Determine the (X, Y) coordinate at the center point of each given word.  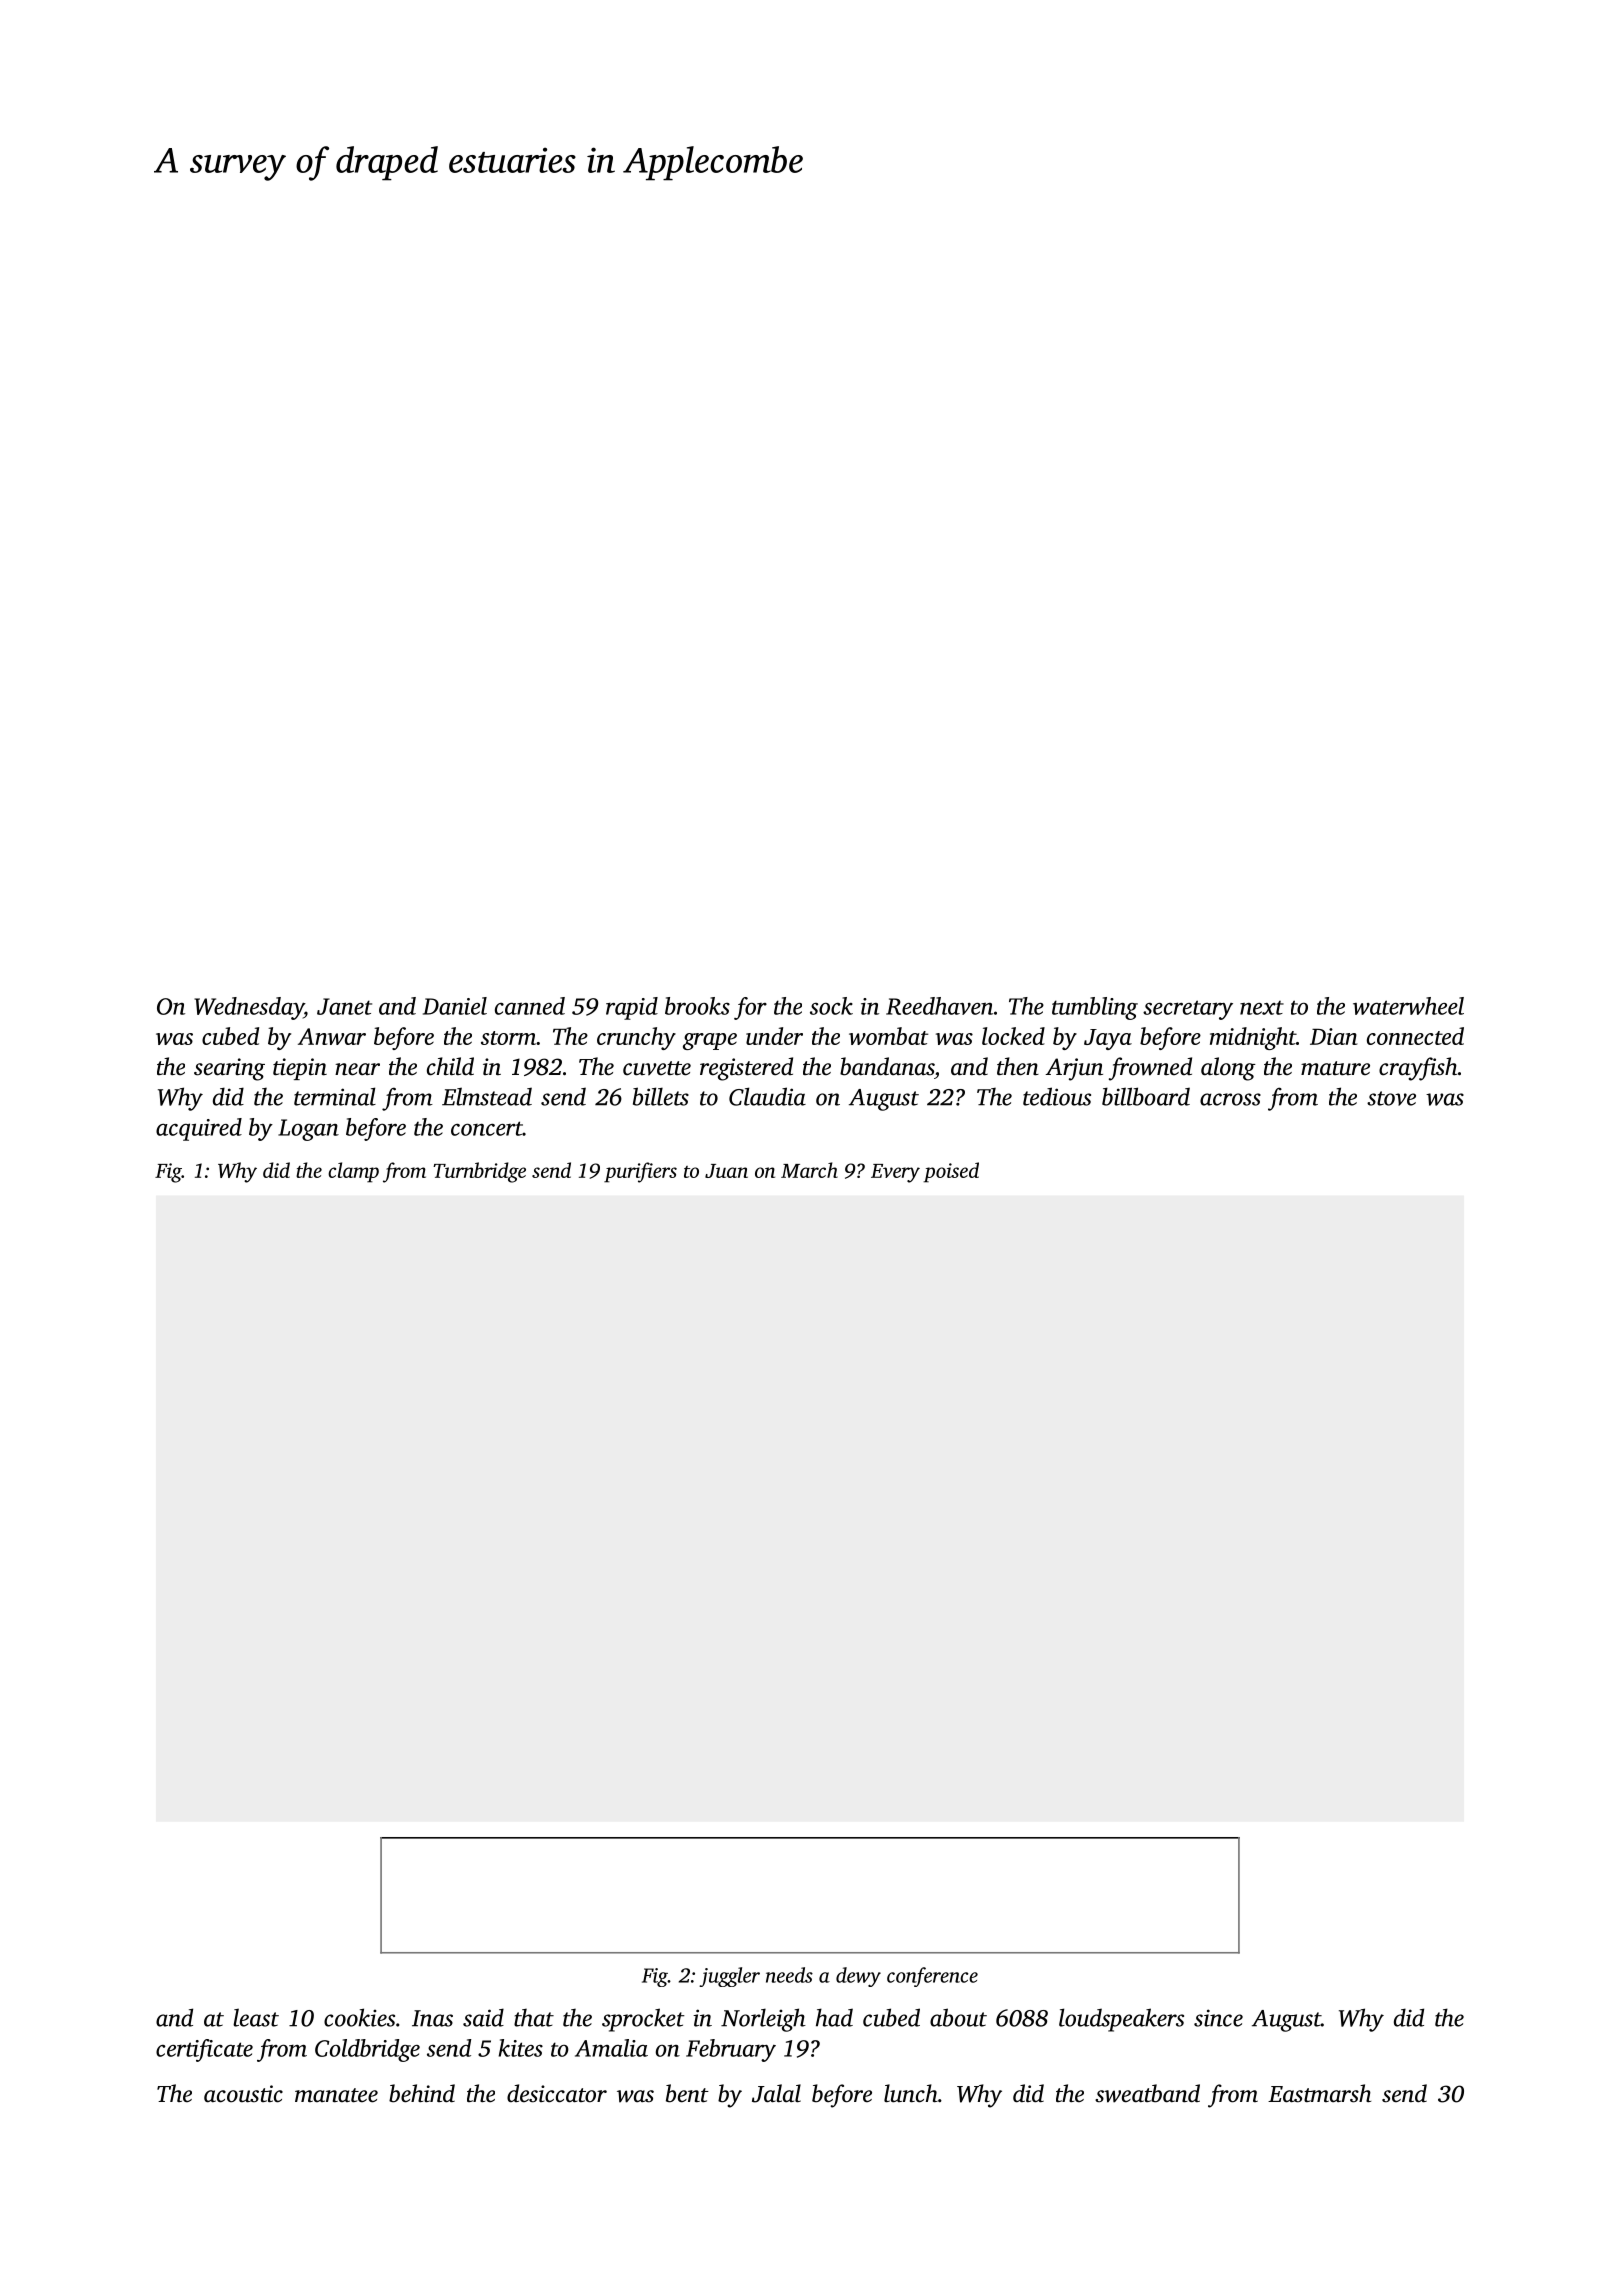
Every (895, 1173)
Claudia (767, 1096)
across (1230, 1099)
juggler (729, 1977)
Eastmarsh (1319, 2093)
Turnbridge (479, 1172)
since (1218, 2018)
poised (951, 1172)
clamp (353, 1172)
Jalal (776, 2093)
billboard (1146, 1096)
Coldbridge (367, 2050)
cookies (359, 2017)
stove (1391, 1098)
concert (487, 1128)
